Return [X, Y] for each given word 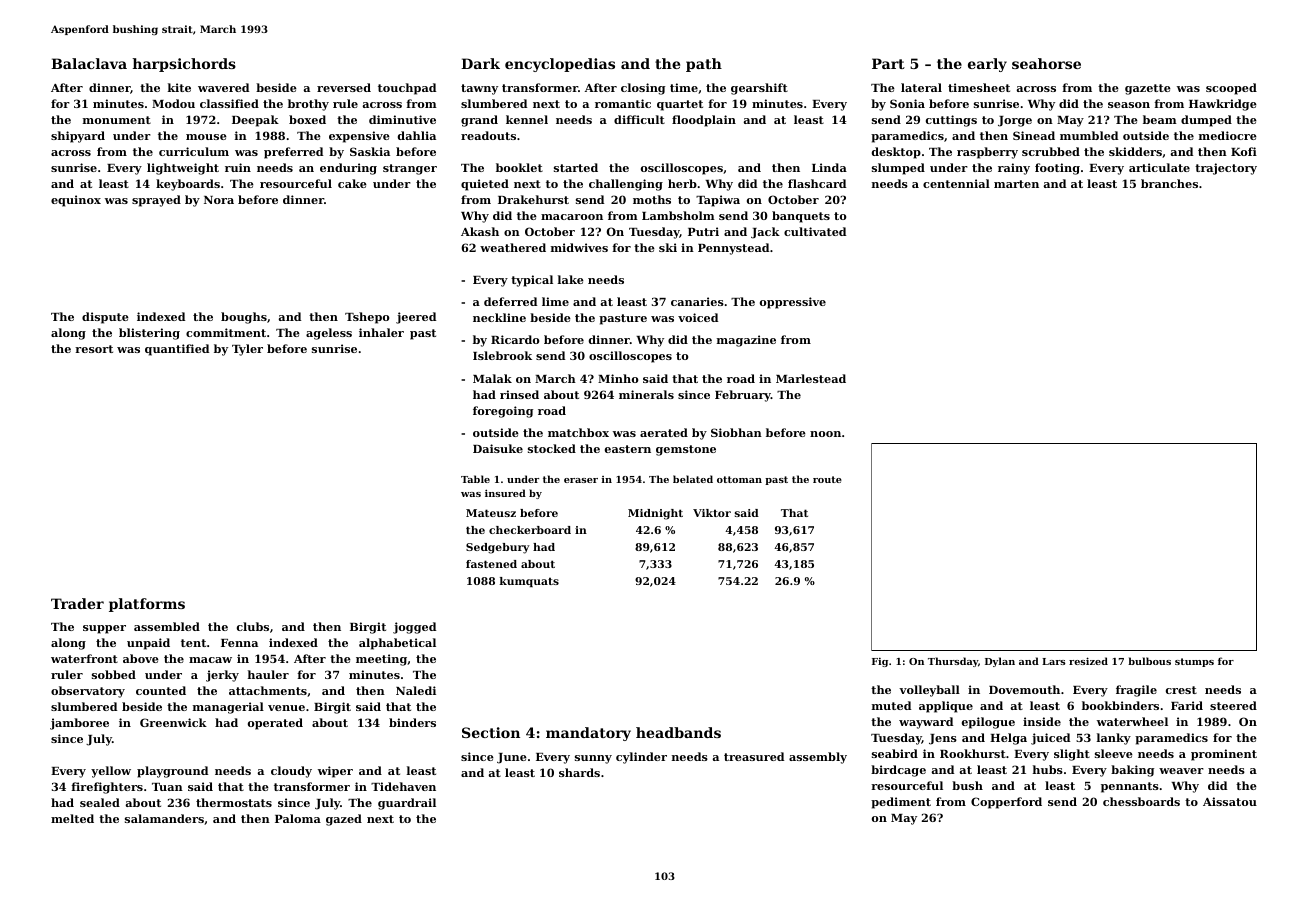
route [827, 479]
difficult [639, 119]
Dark [480, 63]
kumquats [529, 582]
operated [275, 724]
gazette [1148, 89]
